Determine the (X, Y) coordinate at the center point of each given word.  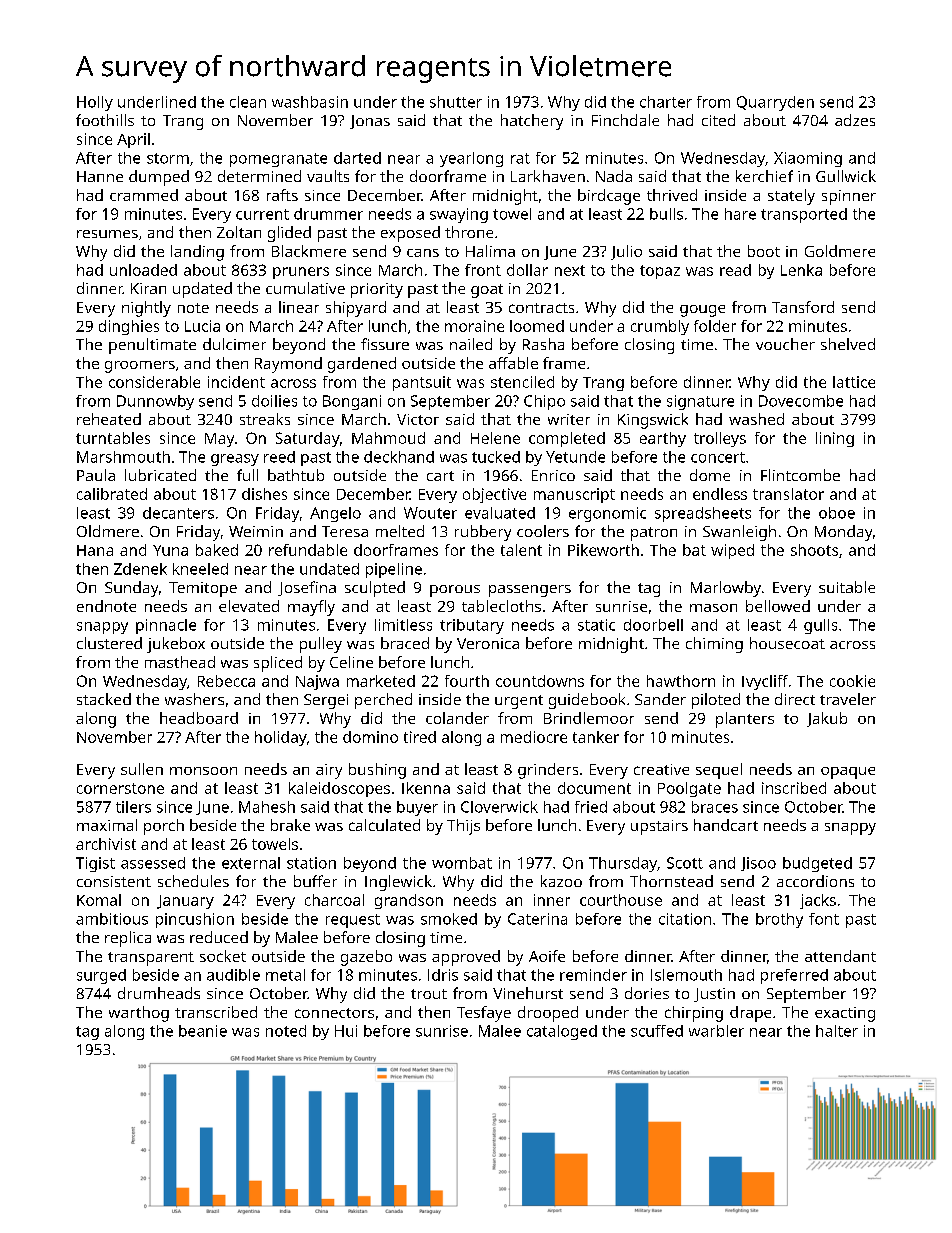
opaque (848, 773)
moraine (474, 326)
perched (383, 701)
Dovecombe (801, 401)
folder (715, 326)
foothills (105, 120)
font (824, 919)
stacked (104, 699)
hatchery (532, 122)
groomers (140, 367)
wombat (462, 863)
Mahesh (267, 807)
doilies (274, 401)
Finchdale (625, 120)
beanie (203, 1031)
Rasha (543, 344)
